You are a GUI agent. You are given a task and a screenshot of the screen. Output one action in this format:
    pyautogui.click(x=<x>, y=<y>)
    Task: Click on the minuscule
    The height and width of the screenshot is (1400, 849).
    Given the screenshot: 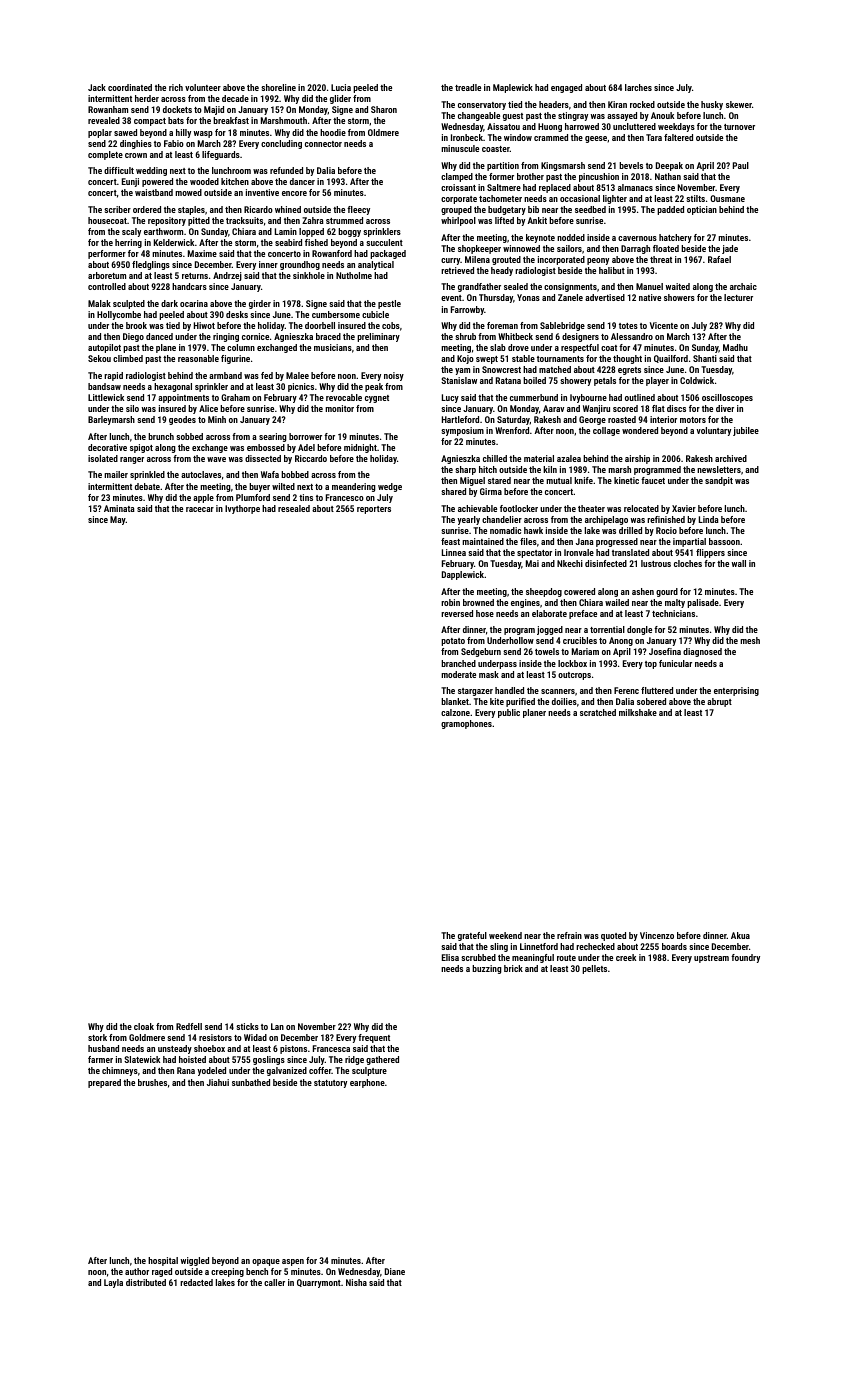 What is the action you would take?
    pyautogui.click(x=460, y=148)
